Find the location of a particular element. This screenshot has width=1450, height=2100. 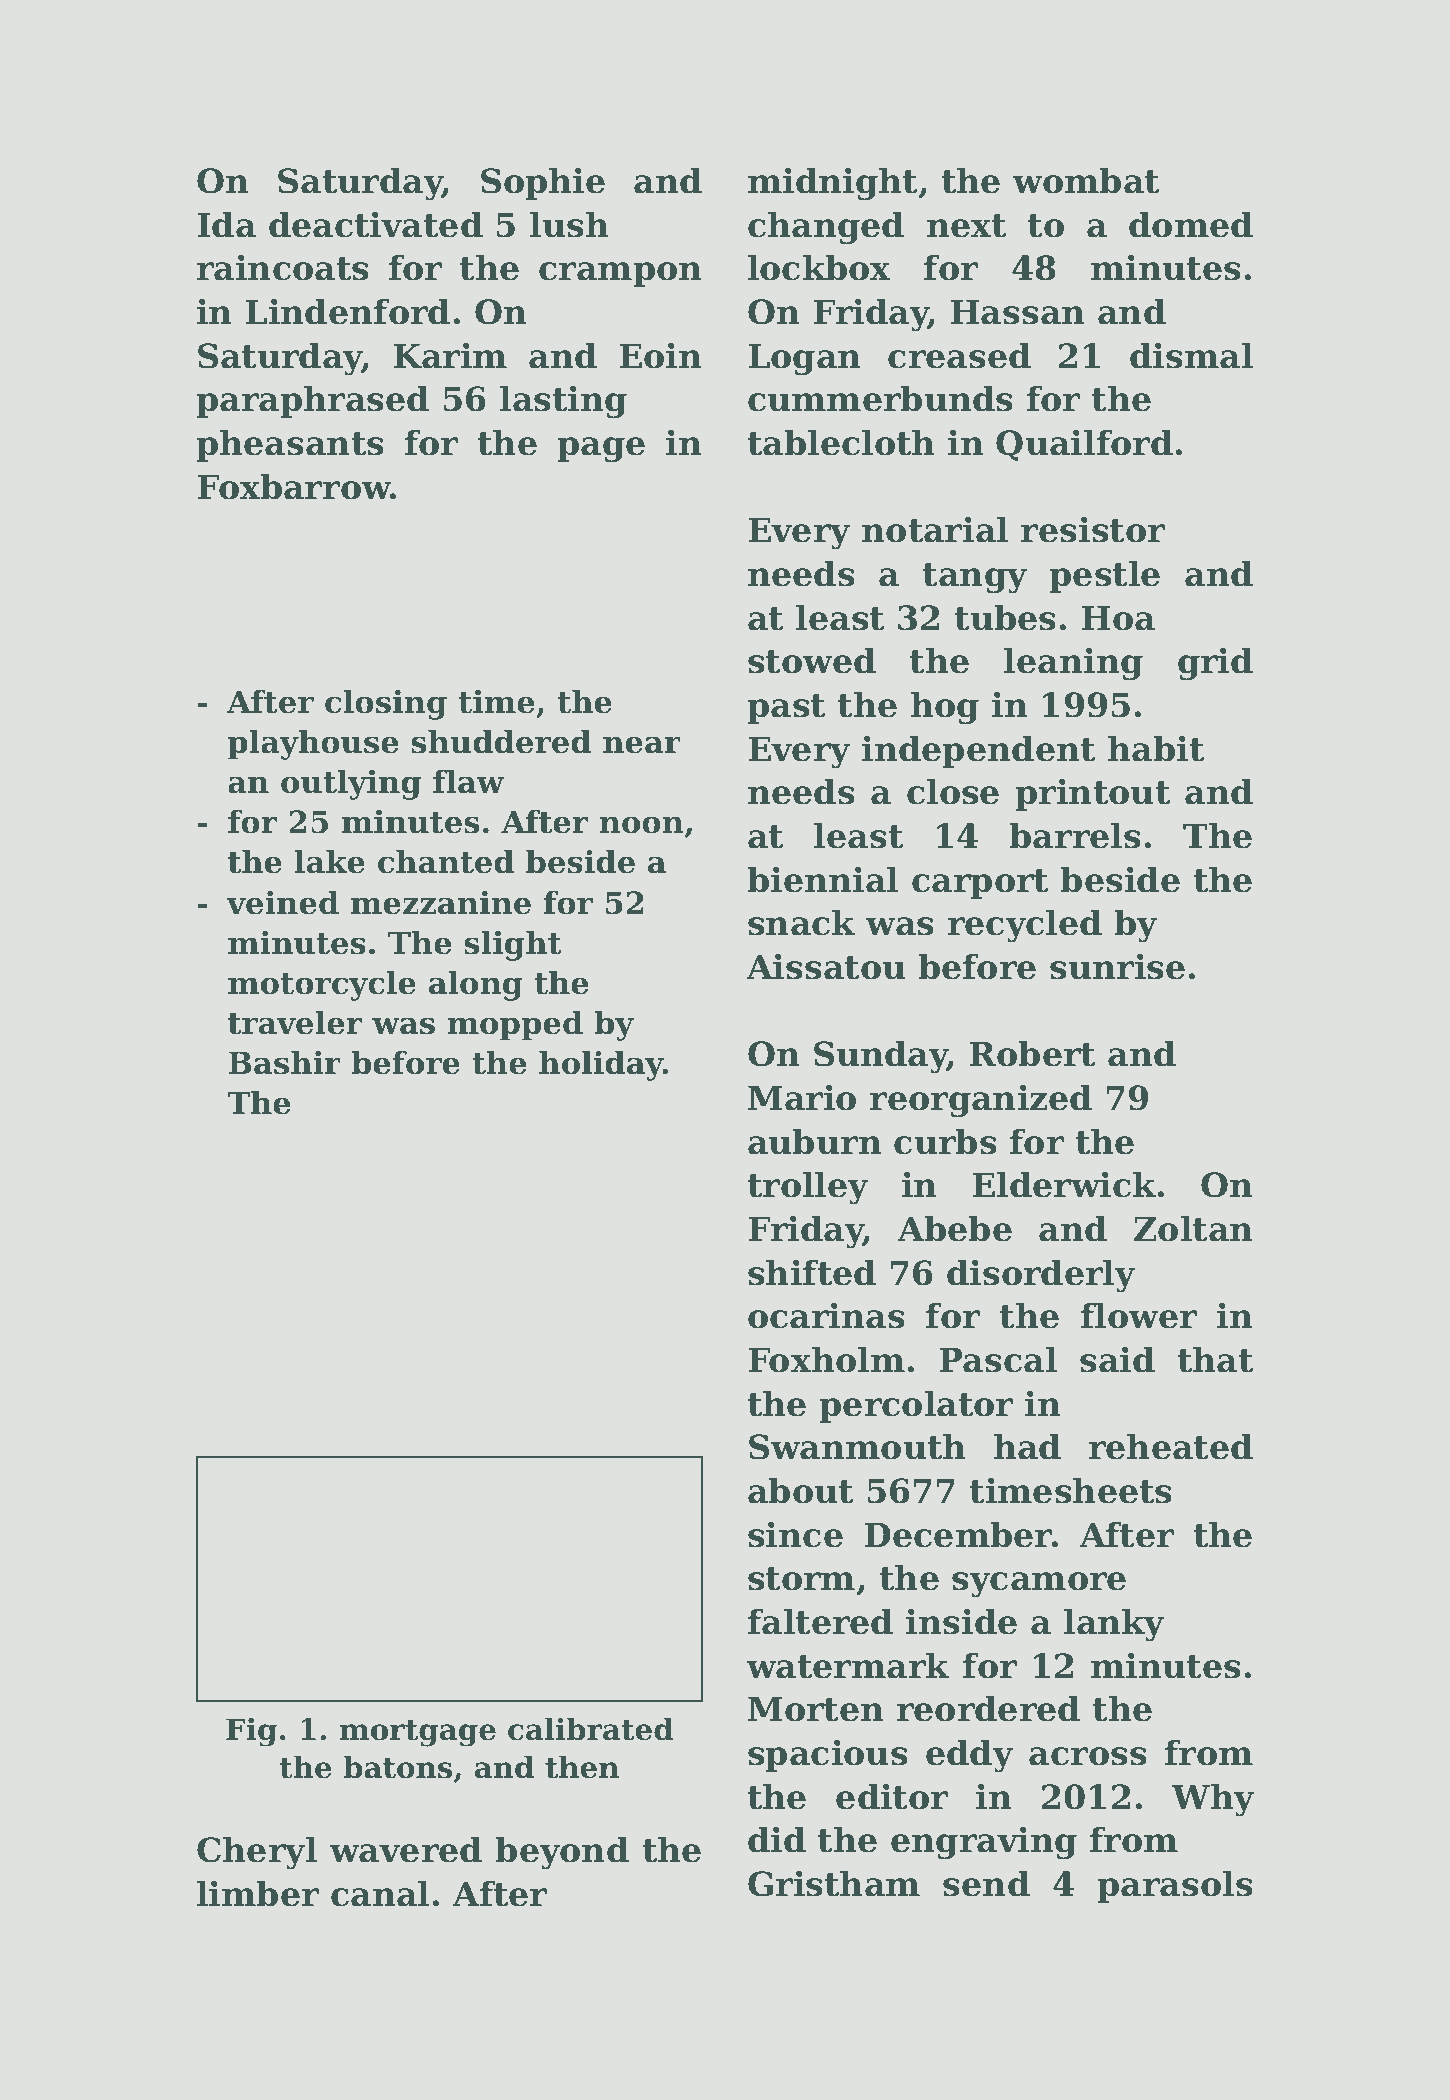

mortgage is located at coordinates (417, 1733).
